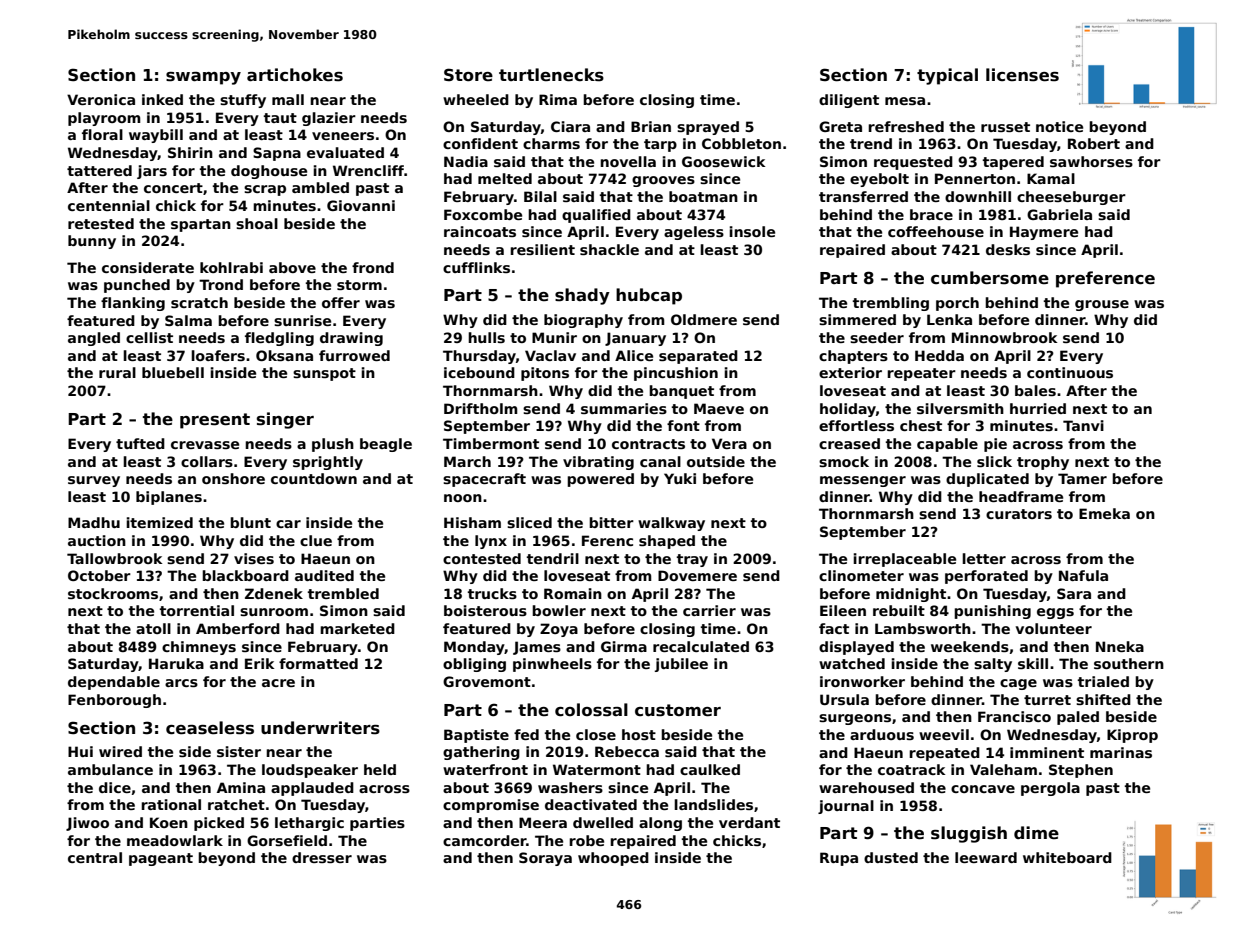  What do you see at coordinates (905, 101) in the page?
I see `mesa` at bounding box center [905, 101].
